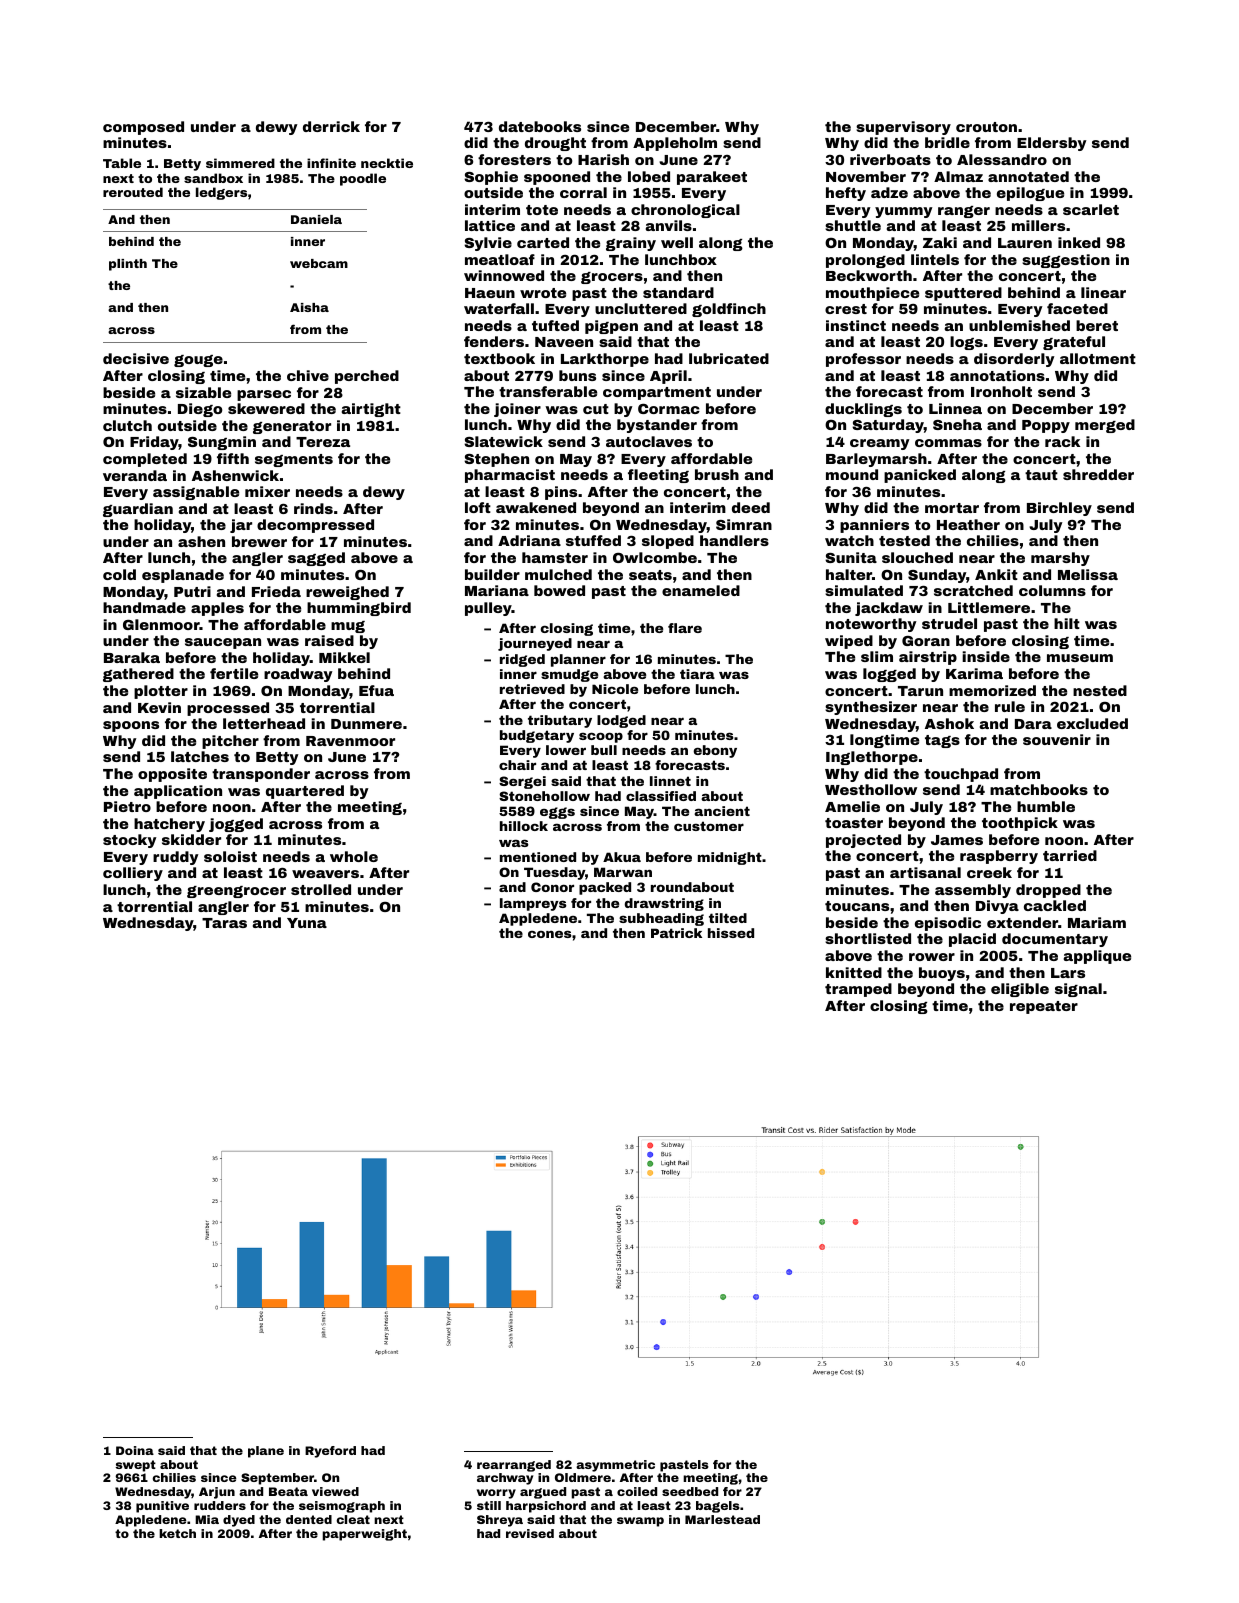 This screenshot has width=1239, height=1603. Describe the element at coordinates (143, 128) in the screenshot. I see `composed` at that location.
